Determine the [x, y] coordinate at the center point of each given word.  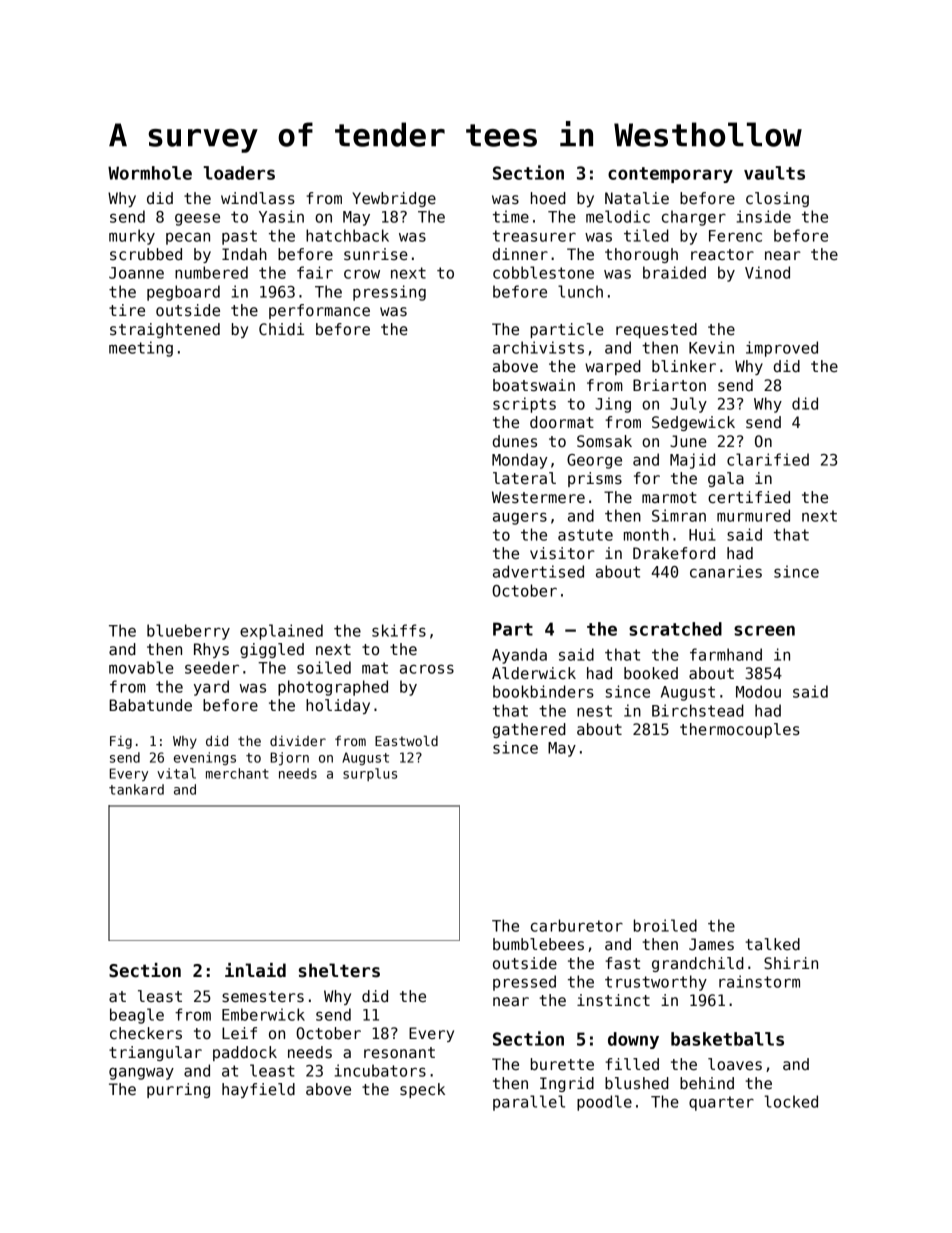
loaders [239, 173]
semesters [263, 996]
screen [764, 630]
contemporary [670, 175]
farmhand [726, 654]
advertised [538, 571]
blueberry [188, 632]
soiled [324, 667]
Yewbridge [394, 199]
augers [520, 518]
